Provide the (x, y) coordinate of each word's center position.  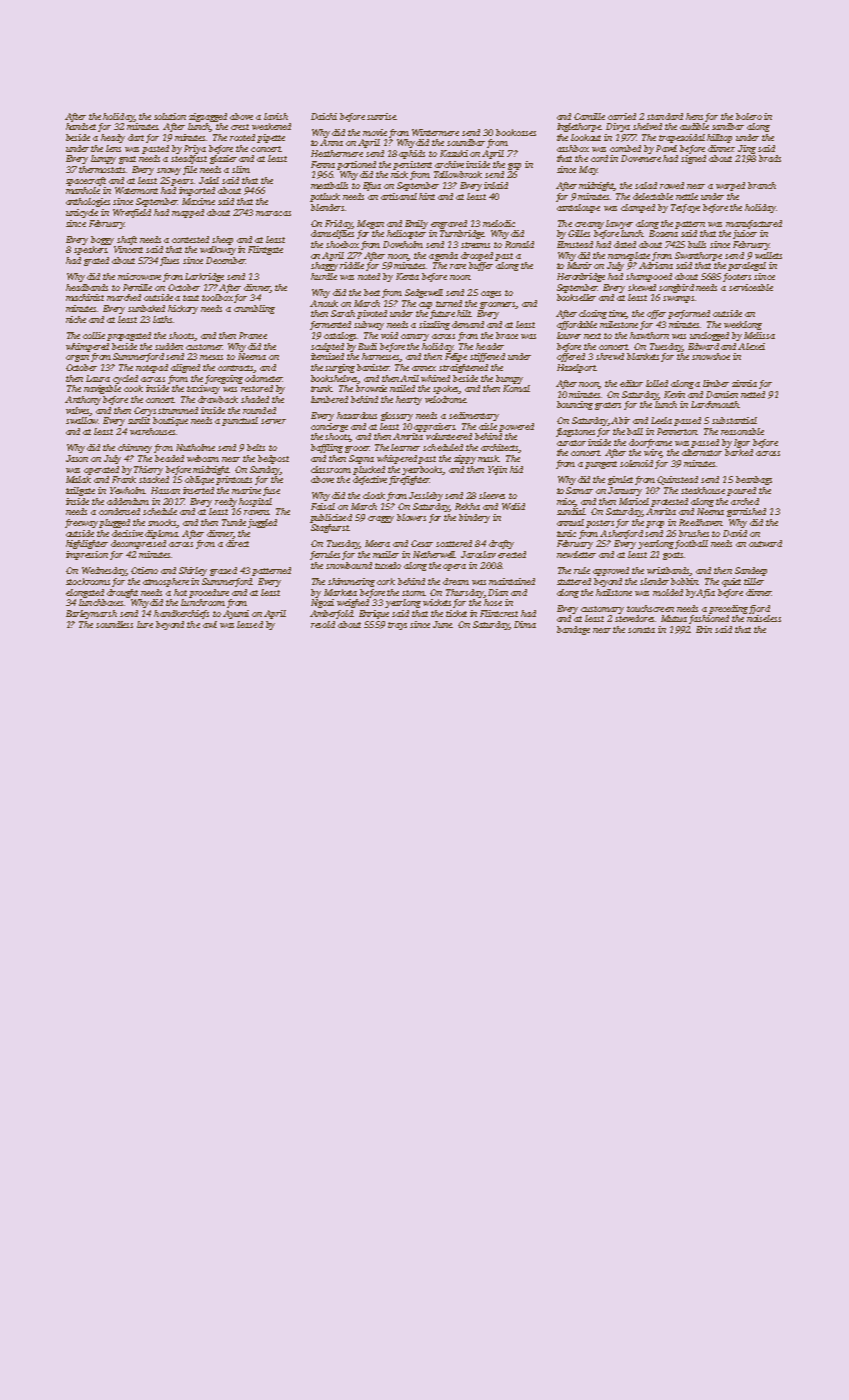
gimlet (620, 480)
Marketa (340, 592)
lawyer (619, 224)
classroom (331, 469)
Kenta (407, 276)
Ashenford (621, 534)
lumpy (103, 159)
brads (770, 158)
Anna (331, 142)
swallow (82, 420)
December (225, 260)
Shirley (193, 571)
